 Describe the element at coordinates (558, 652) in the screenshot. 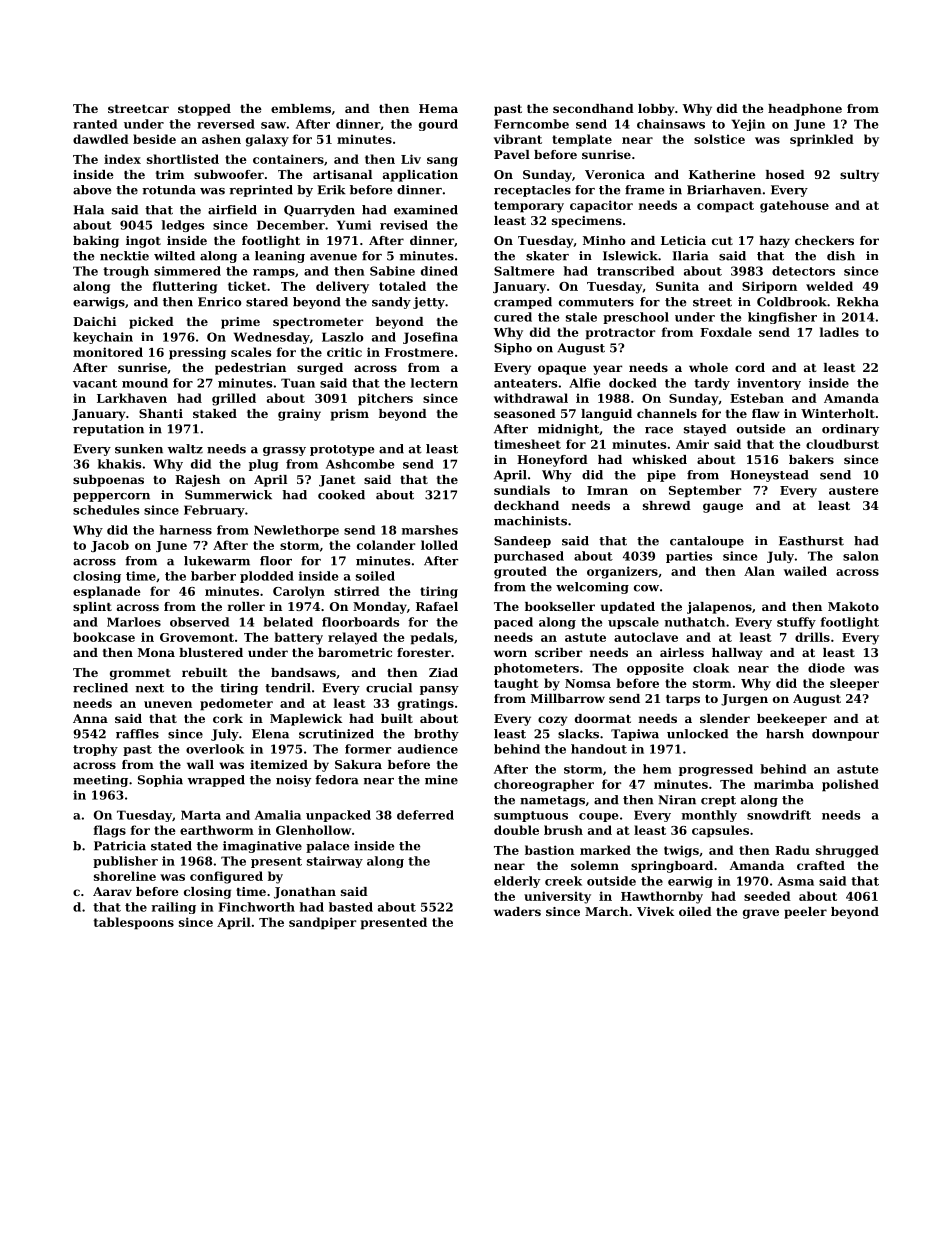

I see `scriber` at that location.
